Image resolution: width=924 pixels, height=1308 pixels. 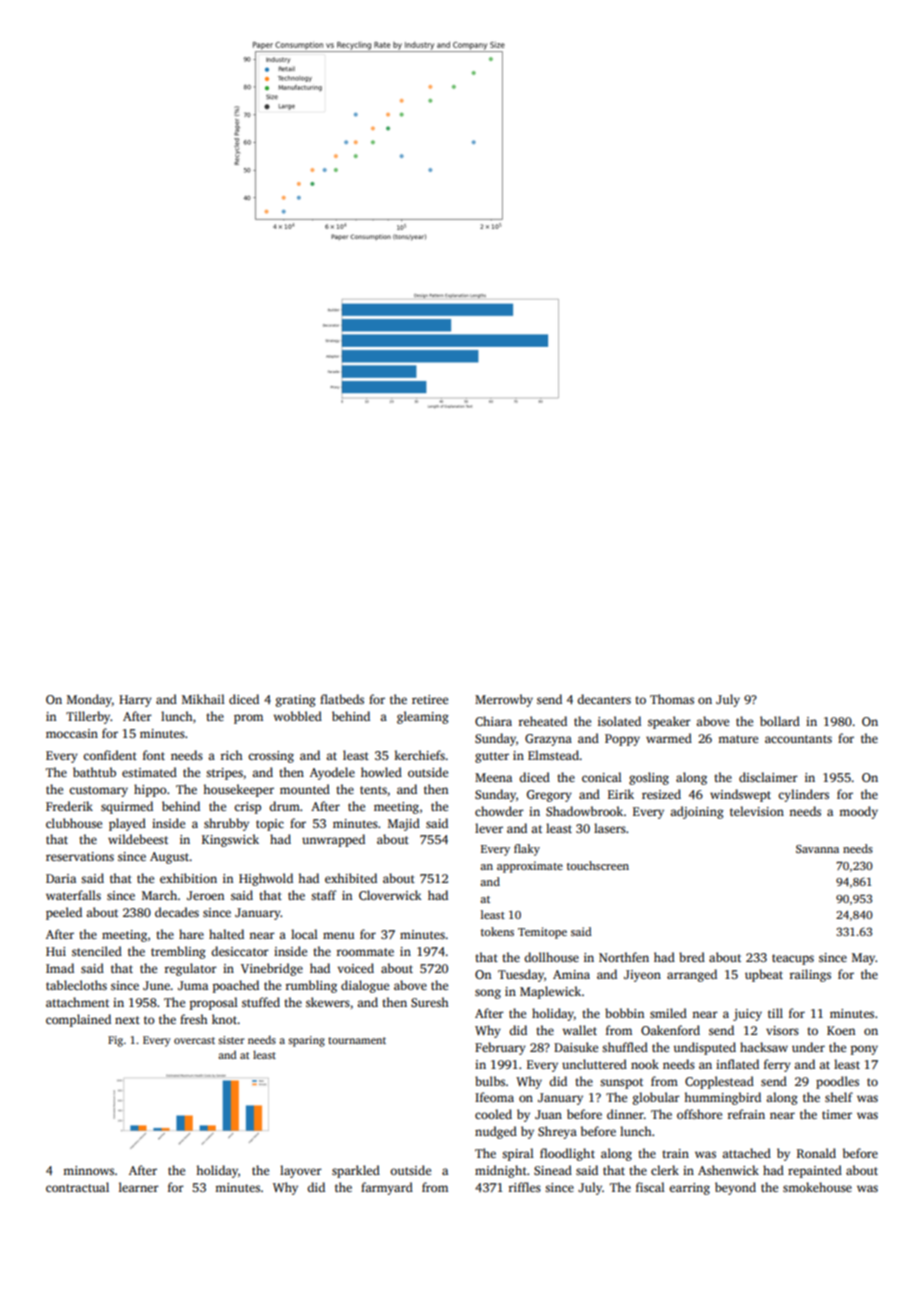 What do you see at coordinates (373, 790) in the image?
I see `tents` at bounding box center [373, 790].
